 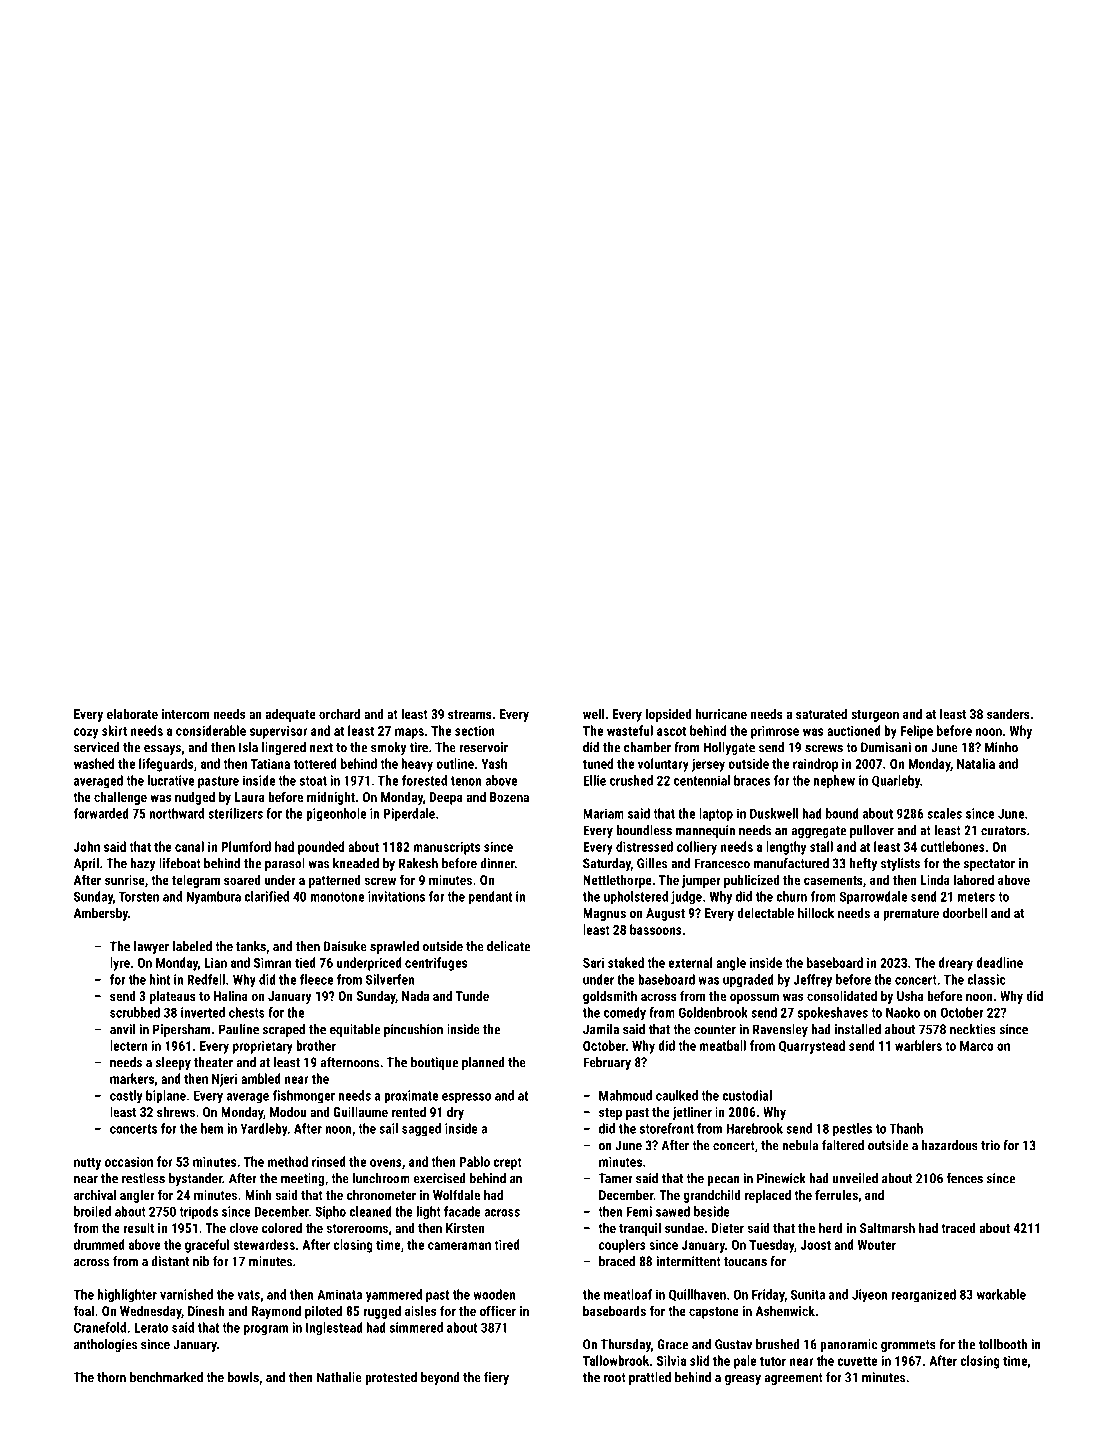 What do you see at coordinates (1003, 1344) in the screenshot?
I see `tollbooth` at bounding box center [1003, 1344].
